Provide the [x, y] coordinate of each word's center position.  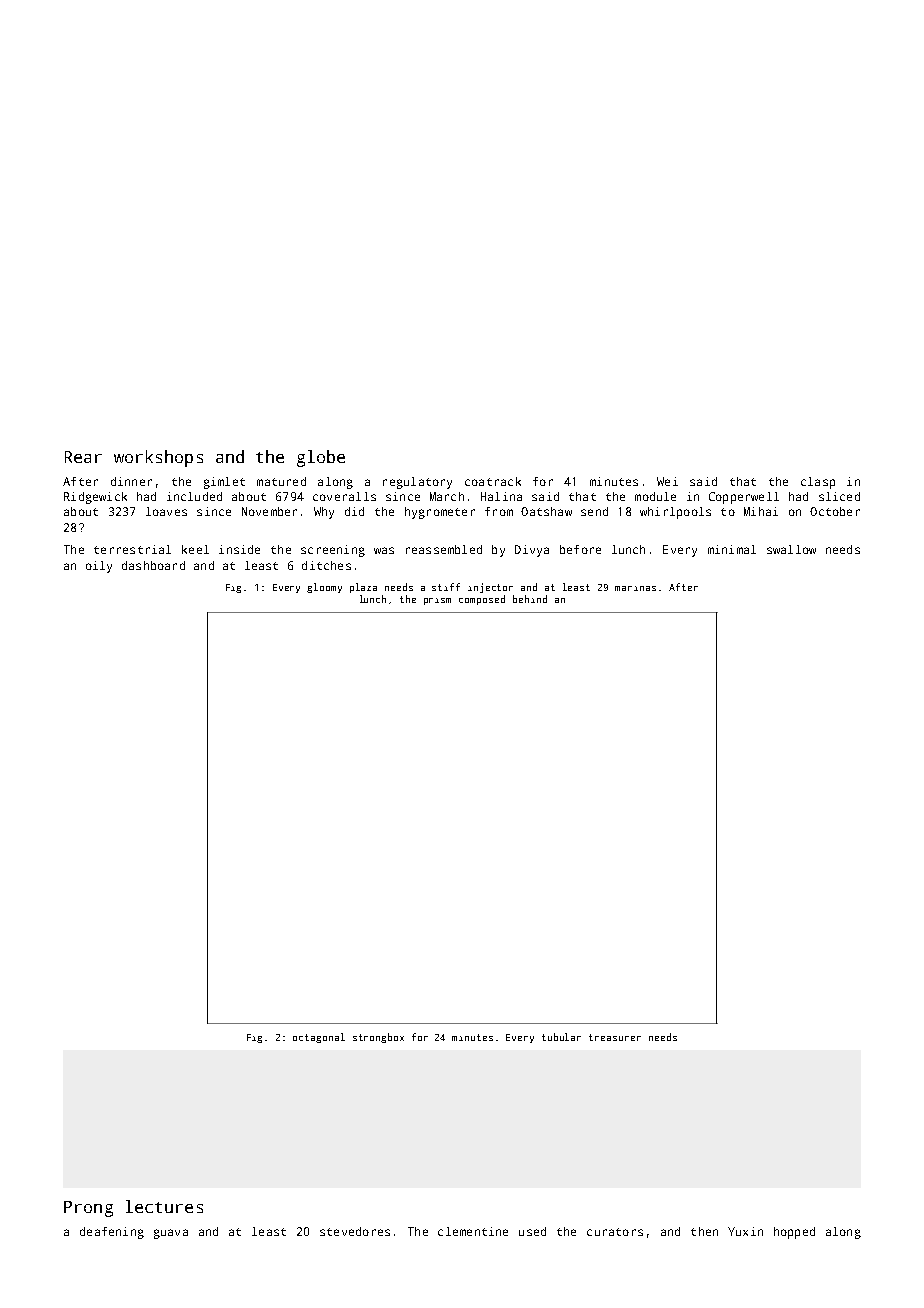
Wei [667, 481]
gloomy [324, 588]
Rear [83, 457]
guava [171, 1234]
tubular [561, 1037]
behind [530, 599]
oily [99, 567]
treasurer [615, 1037]
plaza [363, 588]
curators [615, 1232]
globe [321, 458]
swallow [791, 549]
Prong [88, 1209]
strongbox [378, 1038]
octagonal [319, 1038]
